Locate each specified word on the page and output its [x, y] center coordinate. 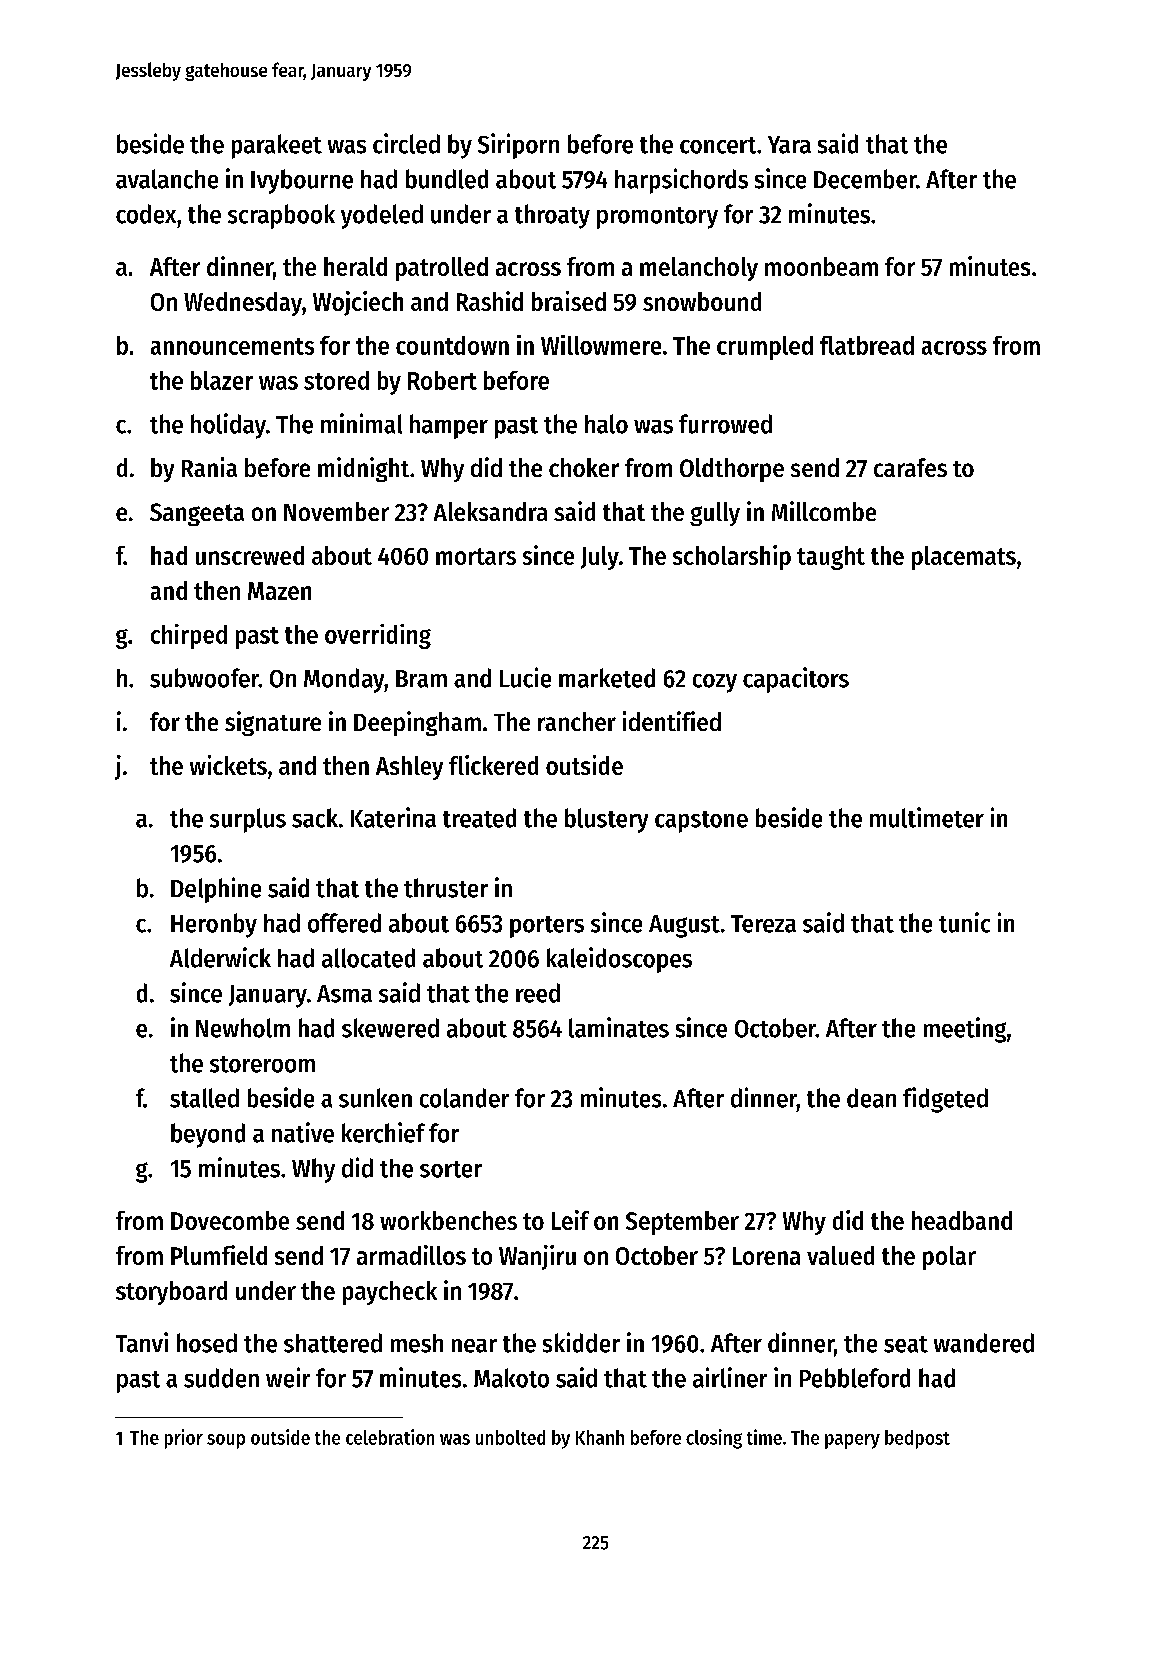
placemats [964, 558]
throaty [552, 216]
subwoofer [204, 678]
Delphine [216, 890]
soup [226, 1441]
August [684, 926]
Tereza [763, 924]
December [865, 179]
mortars [476, 556]
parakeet [277, 146]
